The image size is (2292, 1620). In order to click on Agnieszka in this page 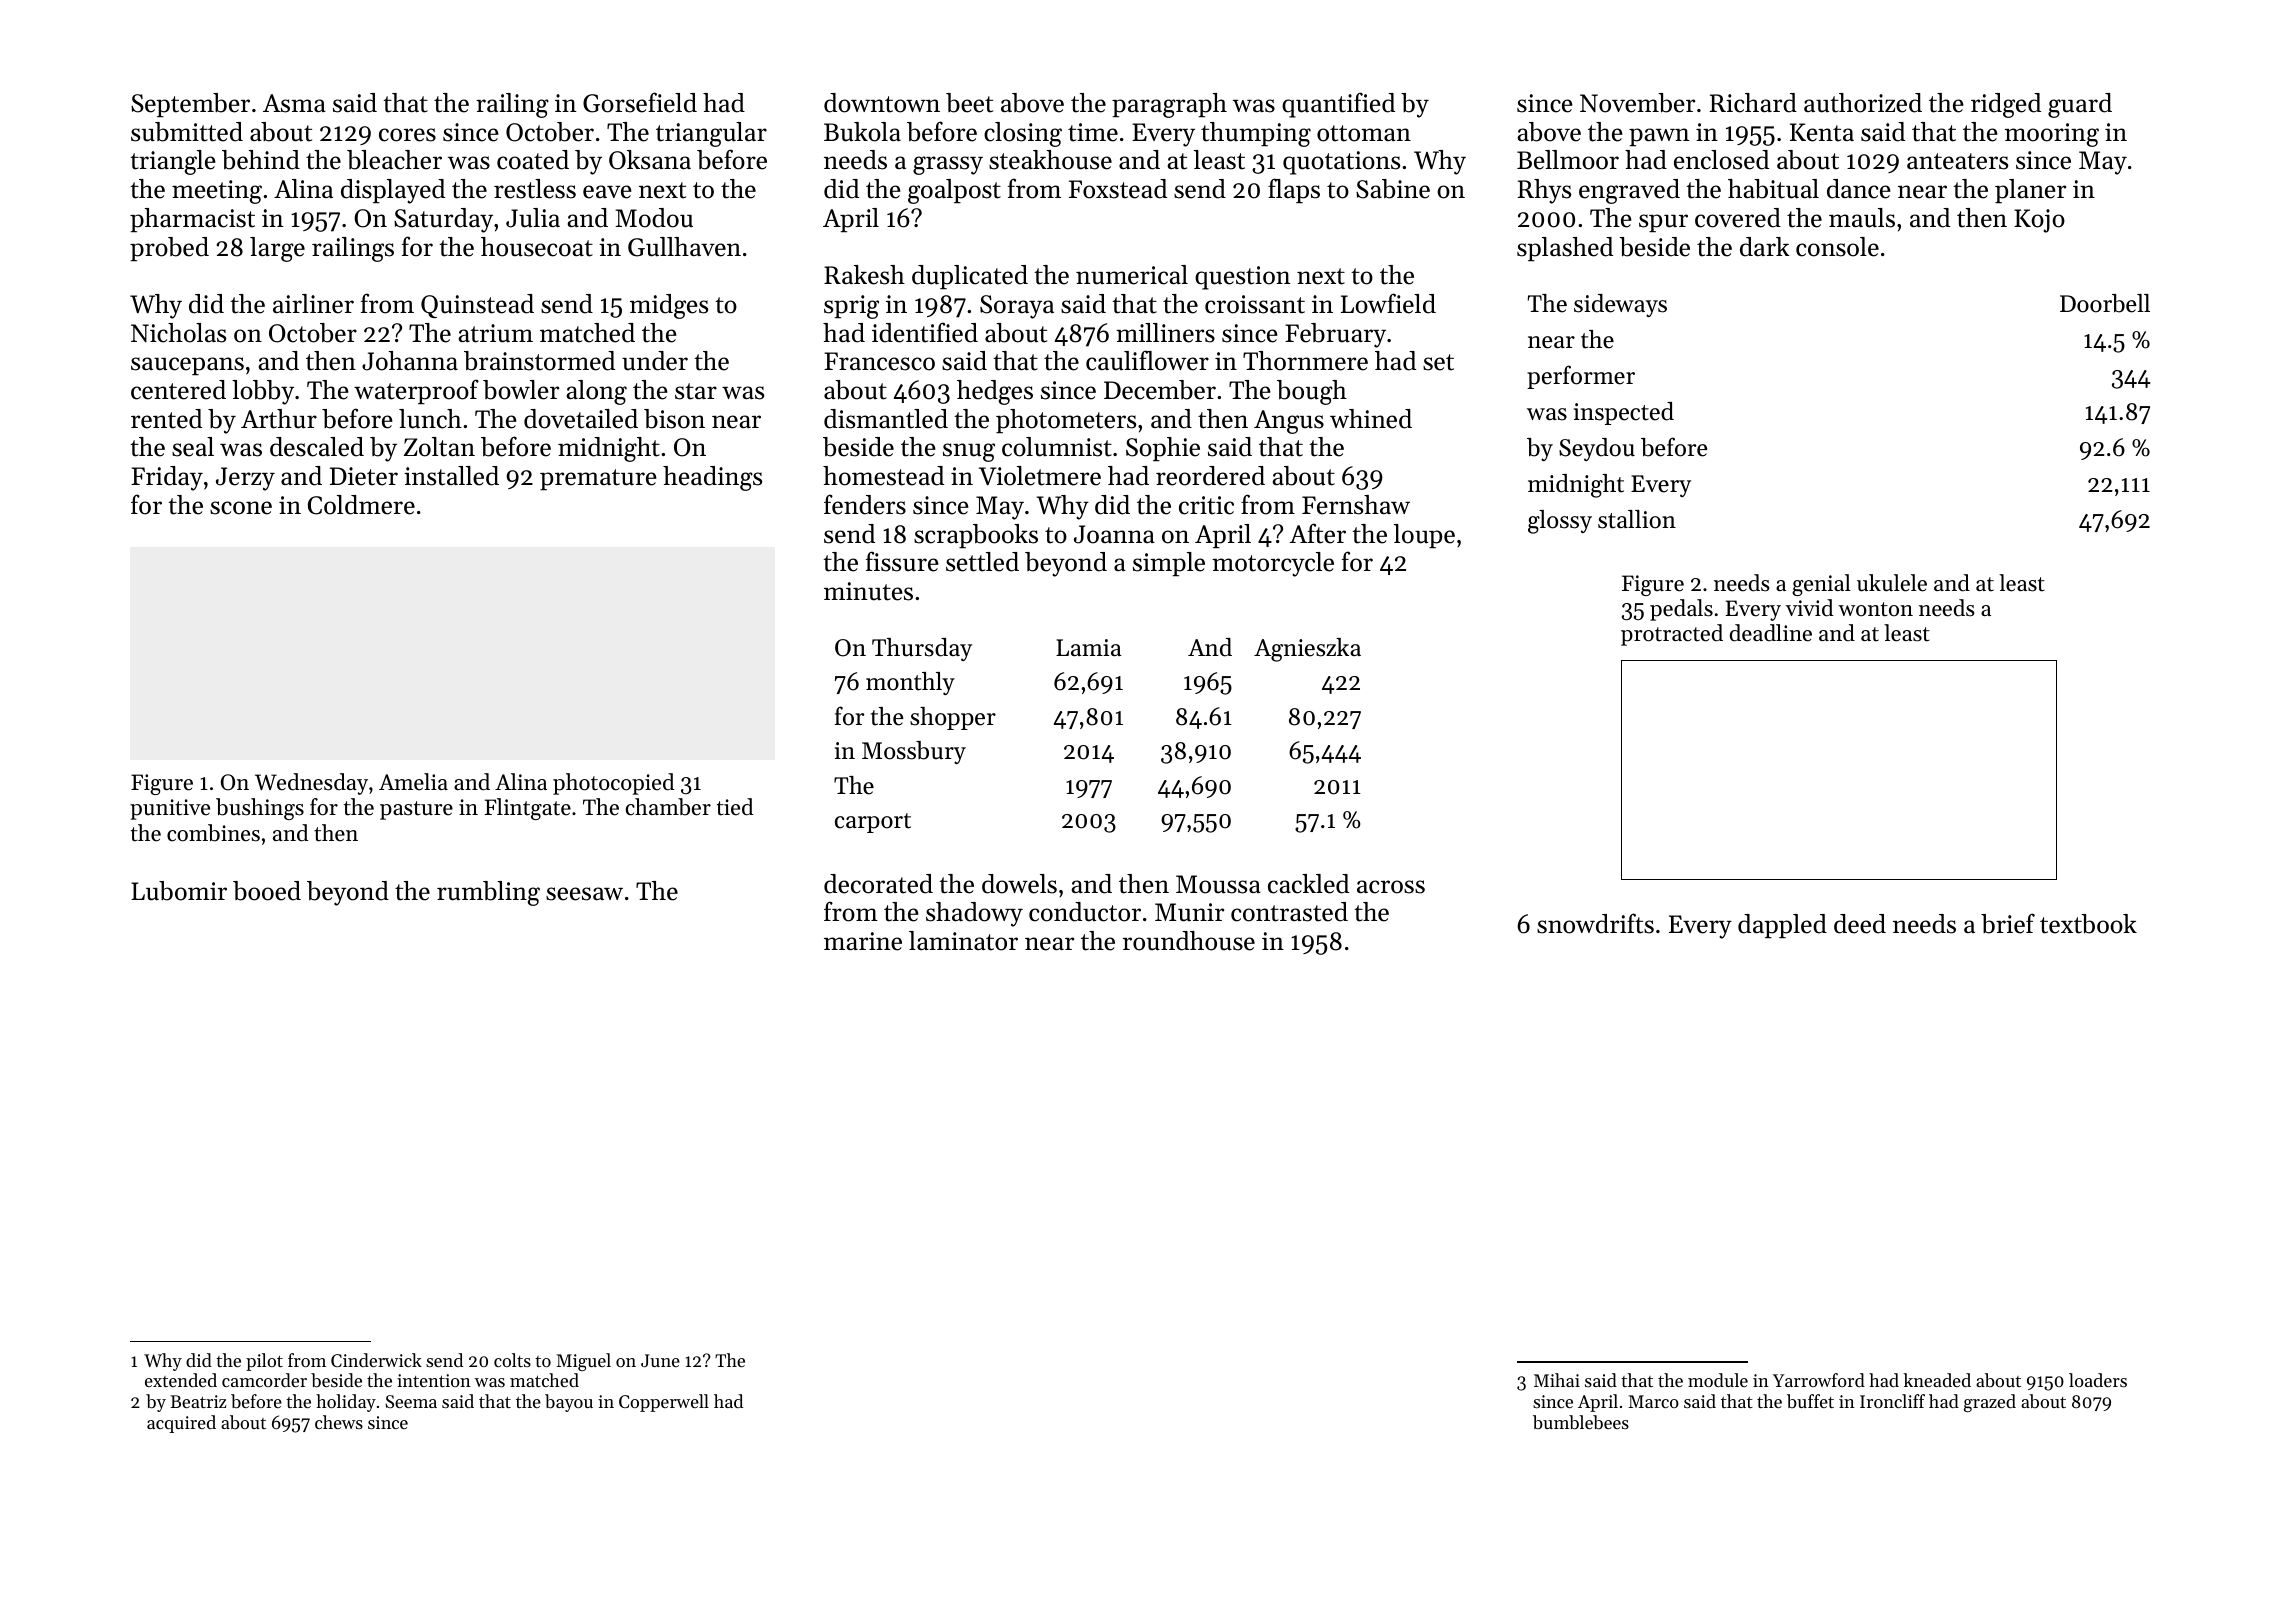, I will do `click(1307, 650)`.
